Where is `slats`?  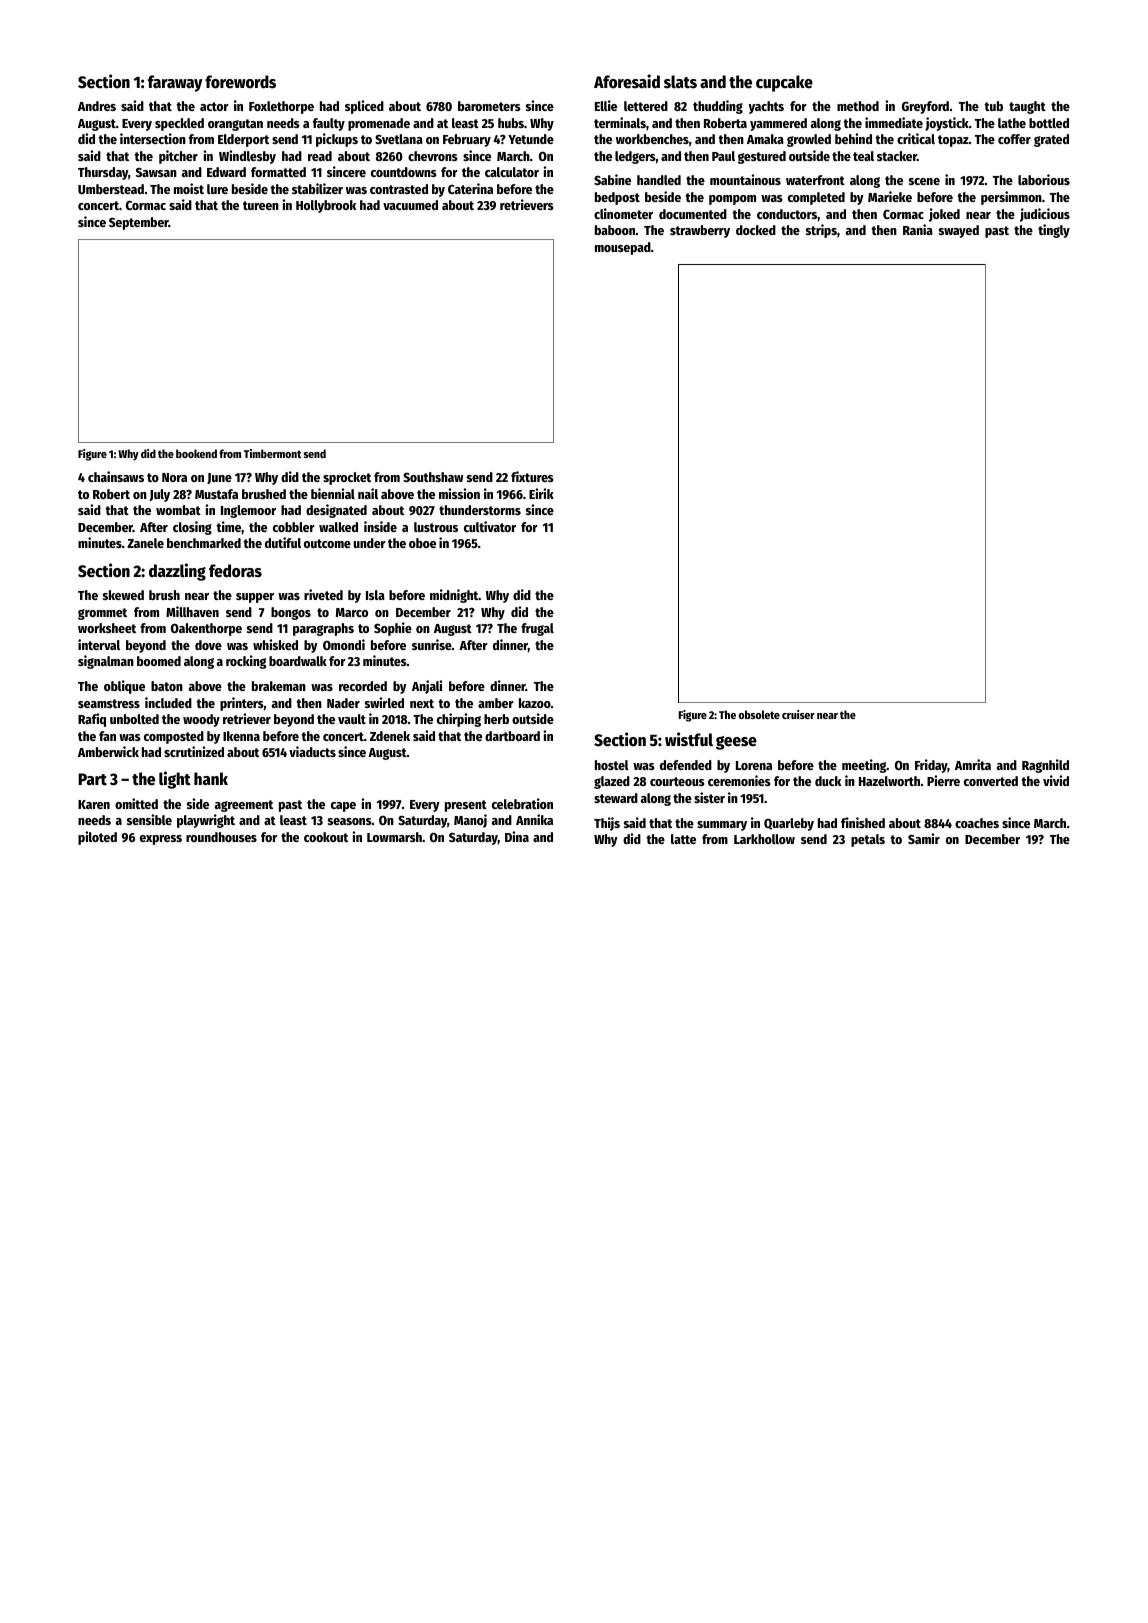 slats is located at coordinates (680, 82).
